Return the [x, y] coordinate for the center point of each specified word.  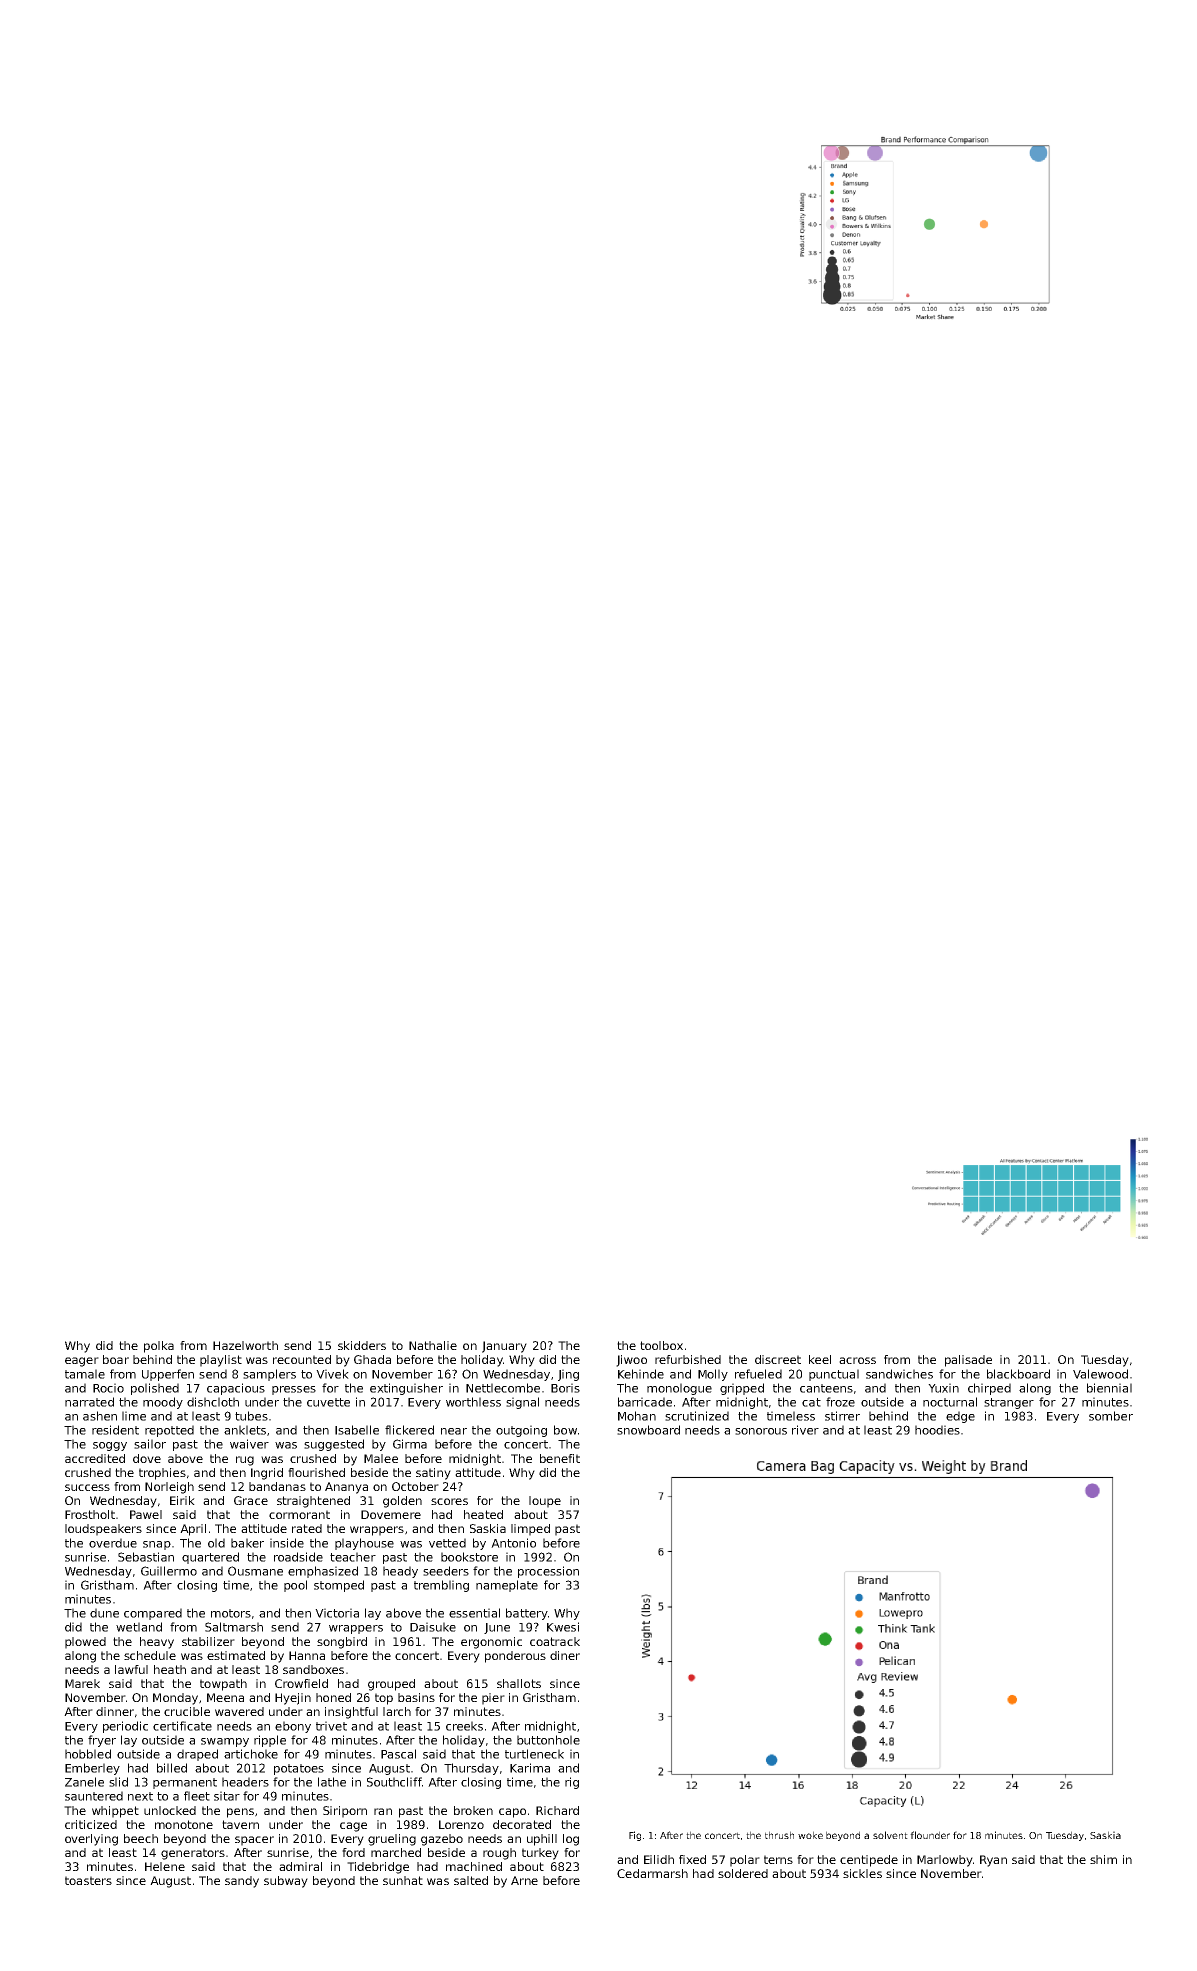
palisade [968, 1361]
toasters [88, 1880]
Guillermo [169, 1571]
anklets [245, 1430]
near [454, 1431]
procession [548, 1572]
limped [530, 1530]
